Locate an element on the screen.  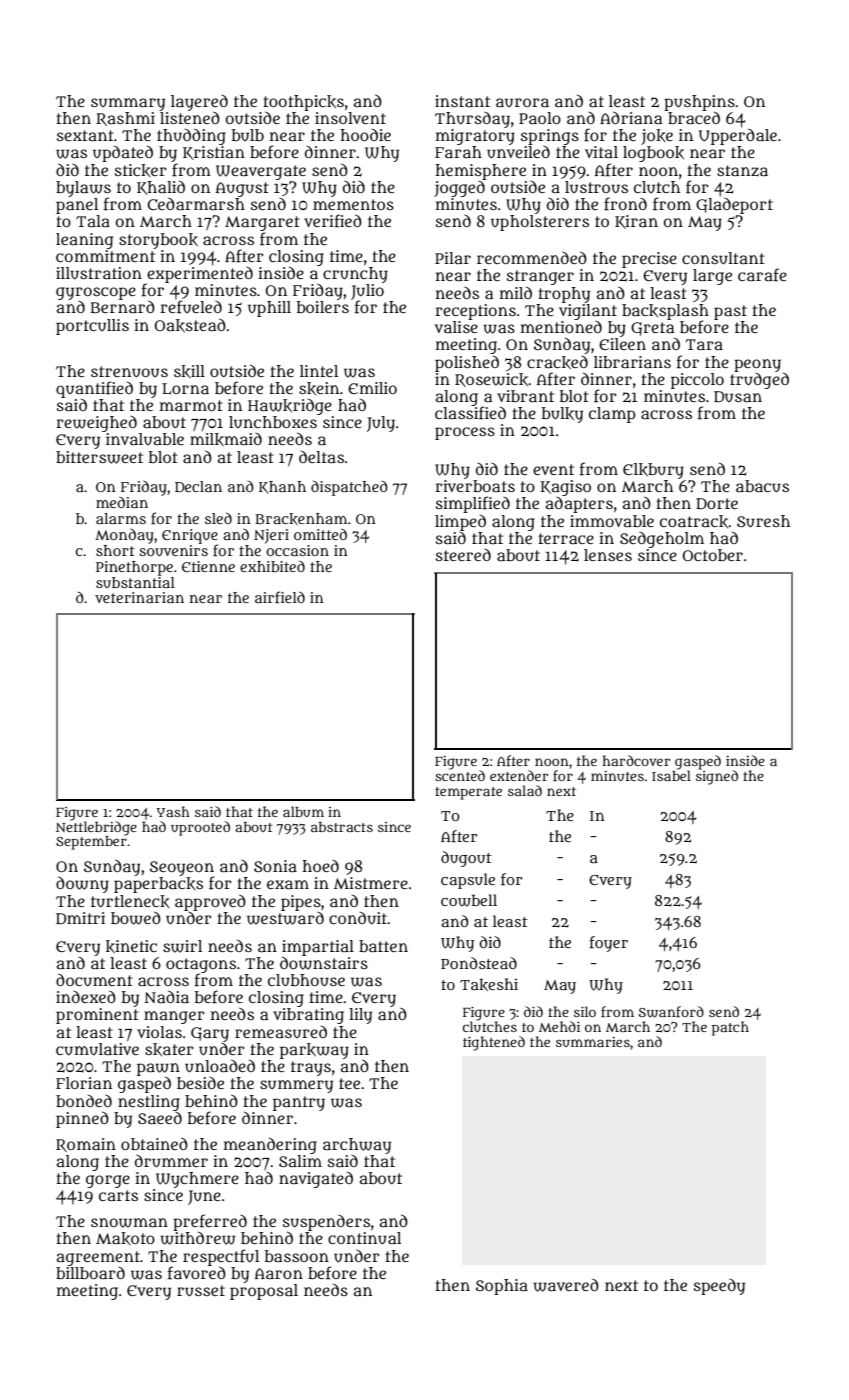
boilers is located at coordinates (323, 307).
